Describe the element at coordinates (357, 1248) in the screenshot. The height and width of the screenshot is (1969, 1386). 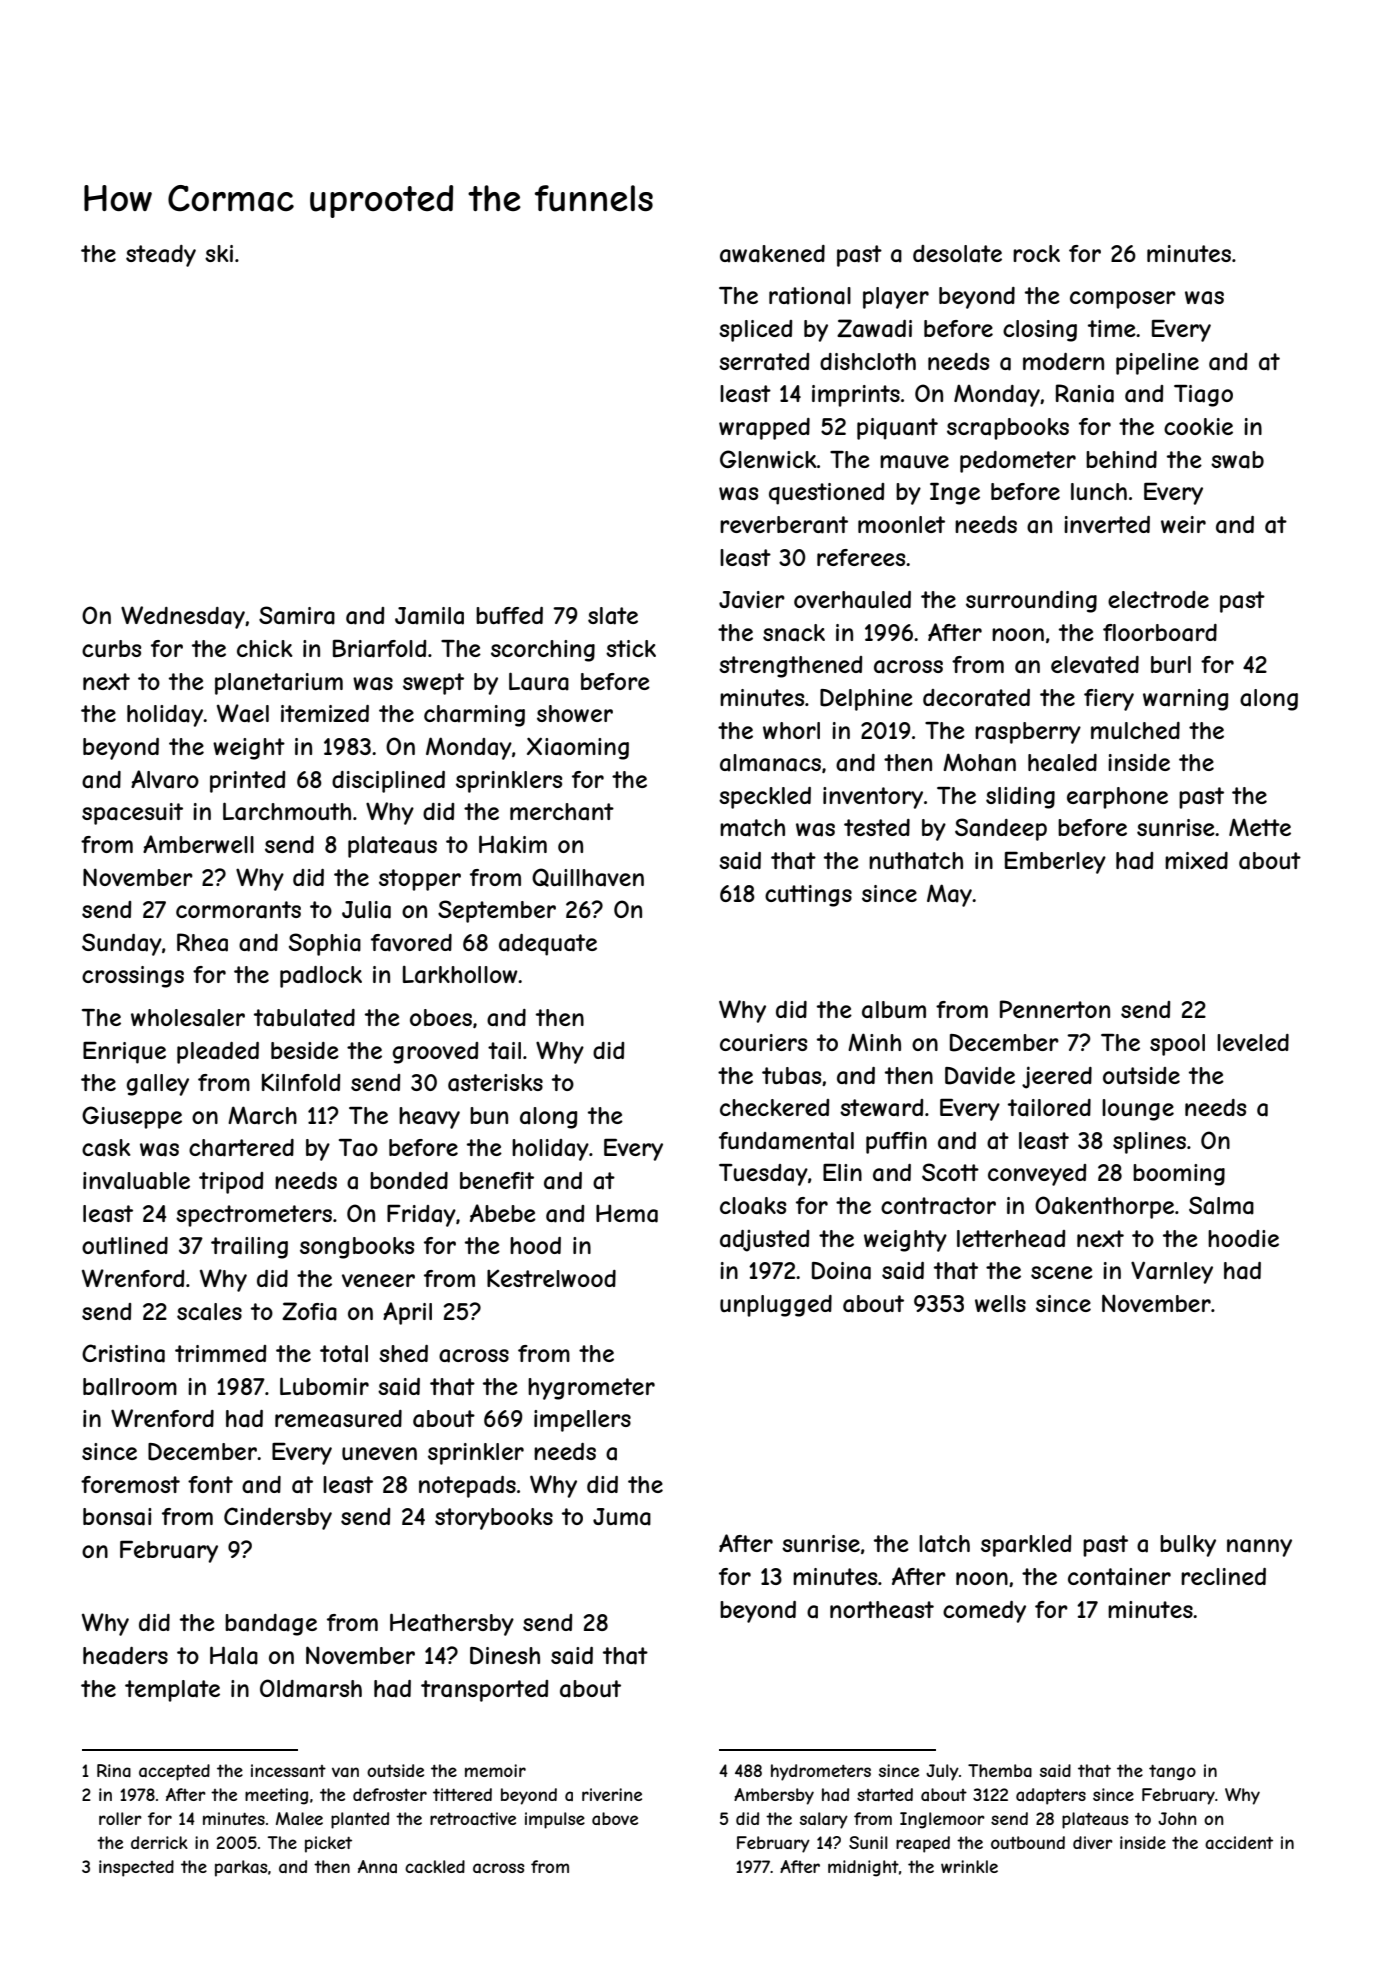
I see `songbooks` at that location.
